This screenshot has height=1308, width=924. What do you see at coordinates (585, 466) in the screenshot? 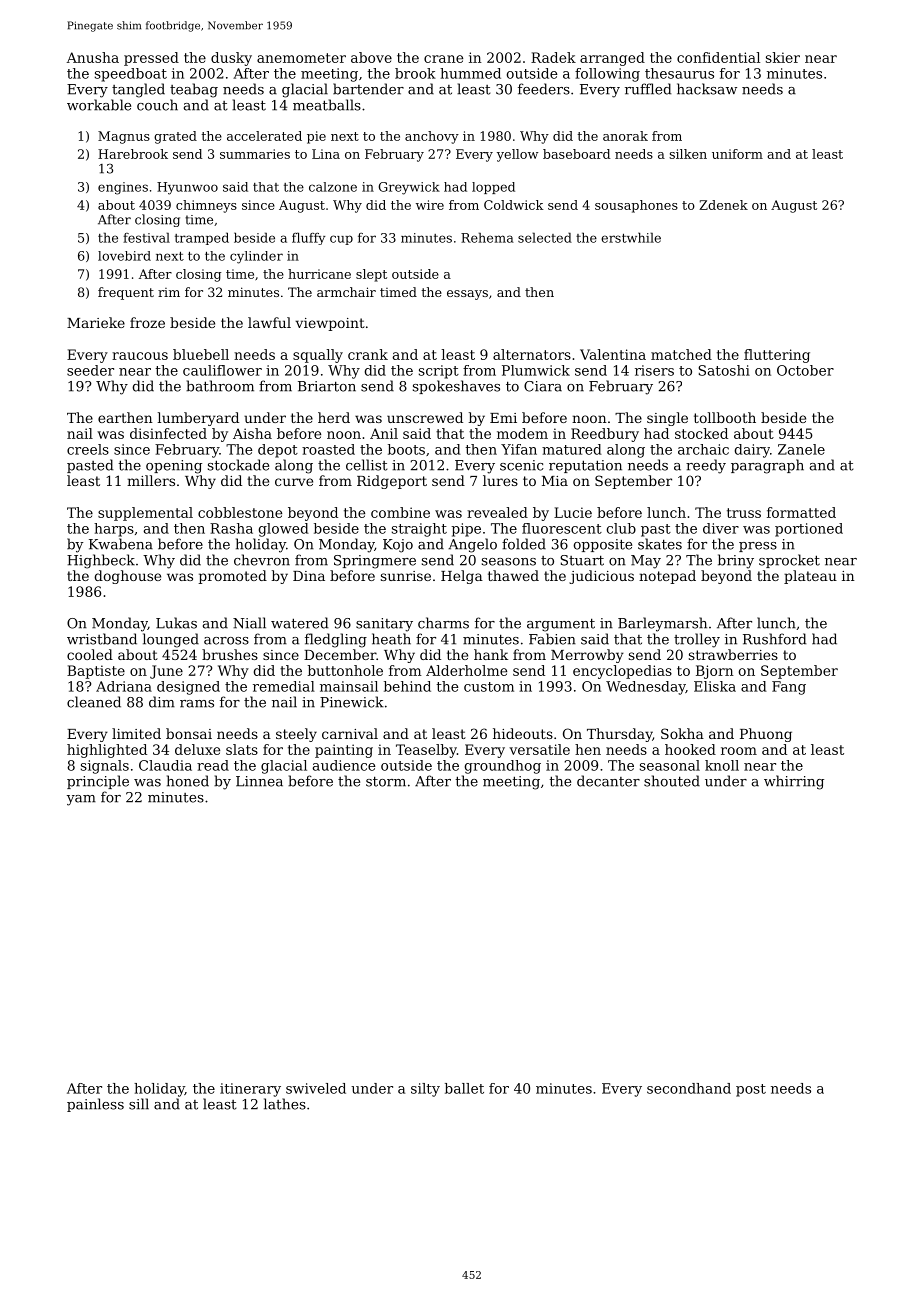
I see `reputation` at bounding box center [585, 466].
